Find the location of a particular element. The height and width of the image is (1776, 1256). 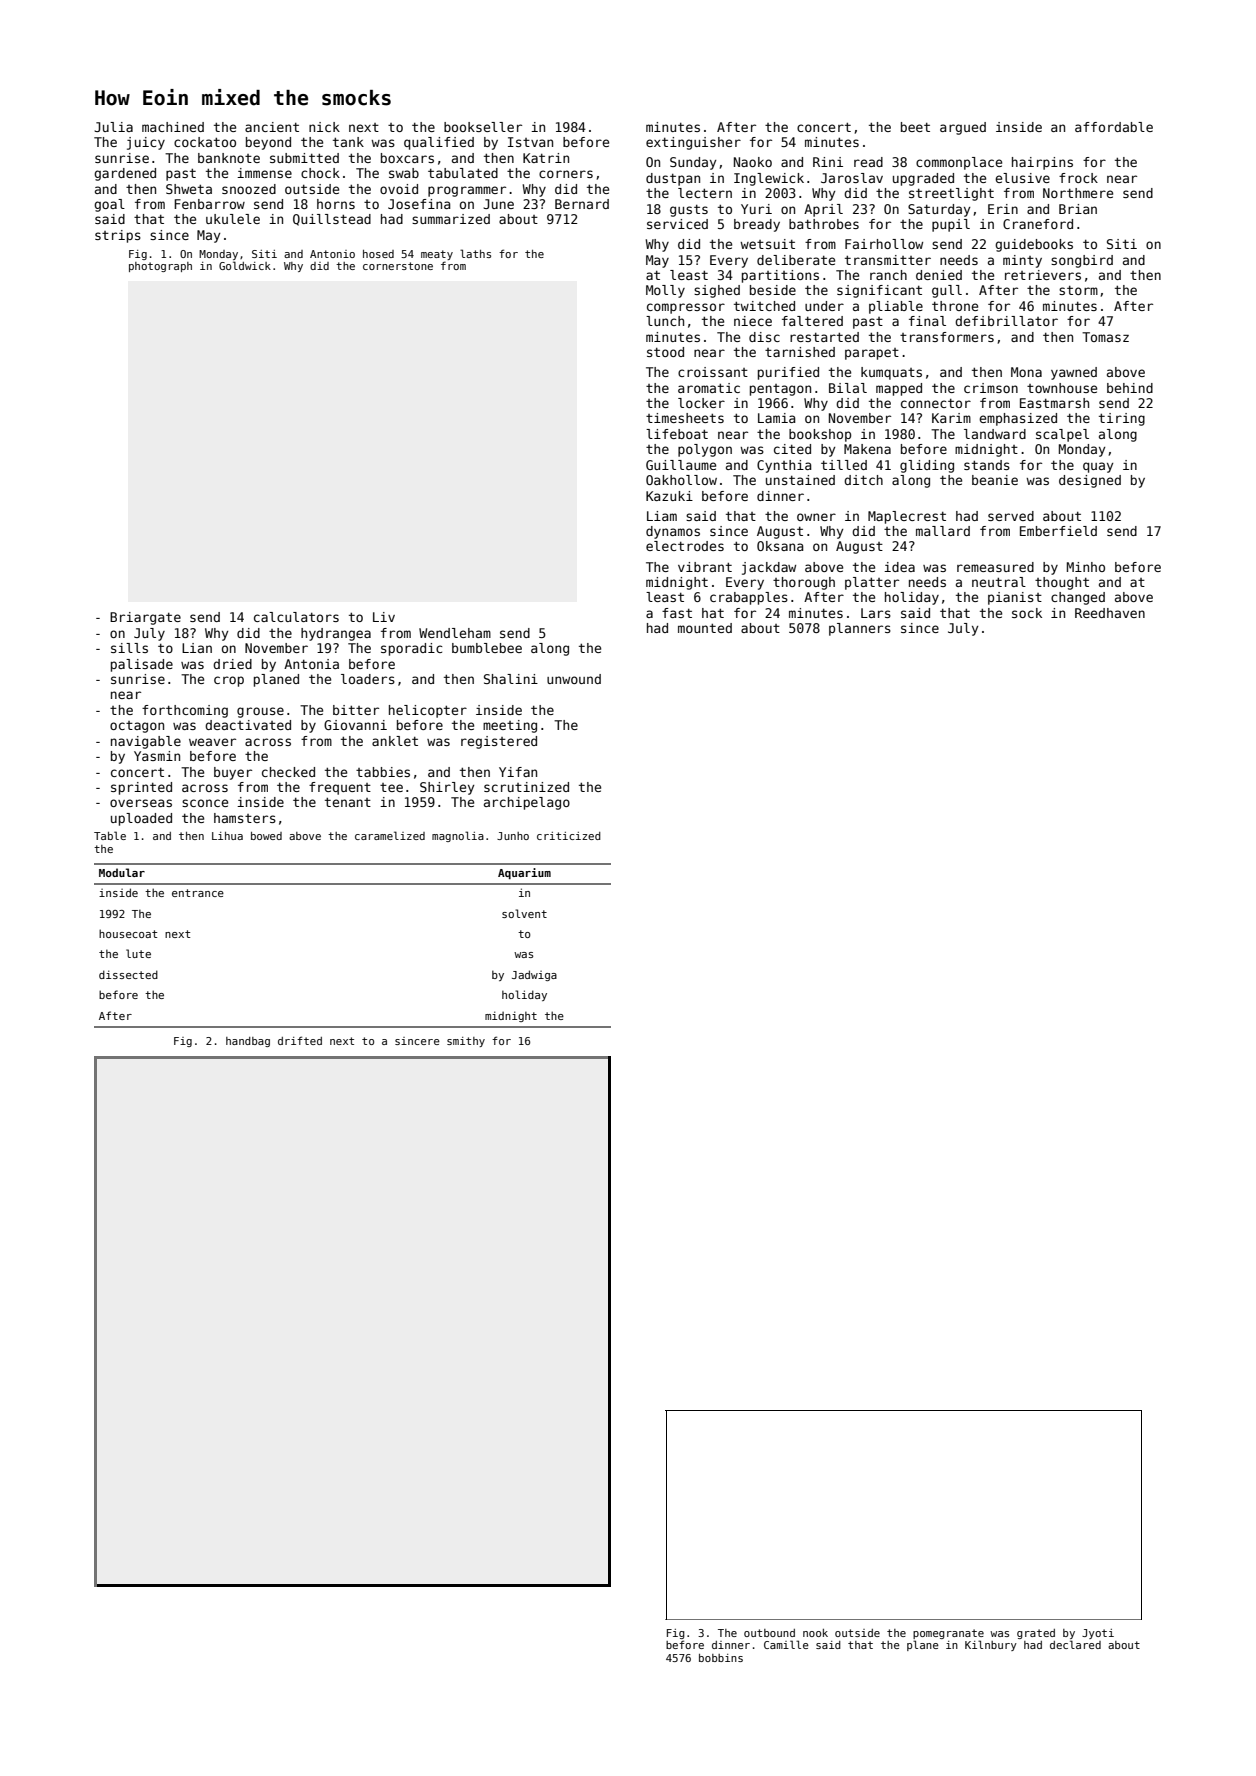

handbag is located at coordinates (248, 1042).
